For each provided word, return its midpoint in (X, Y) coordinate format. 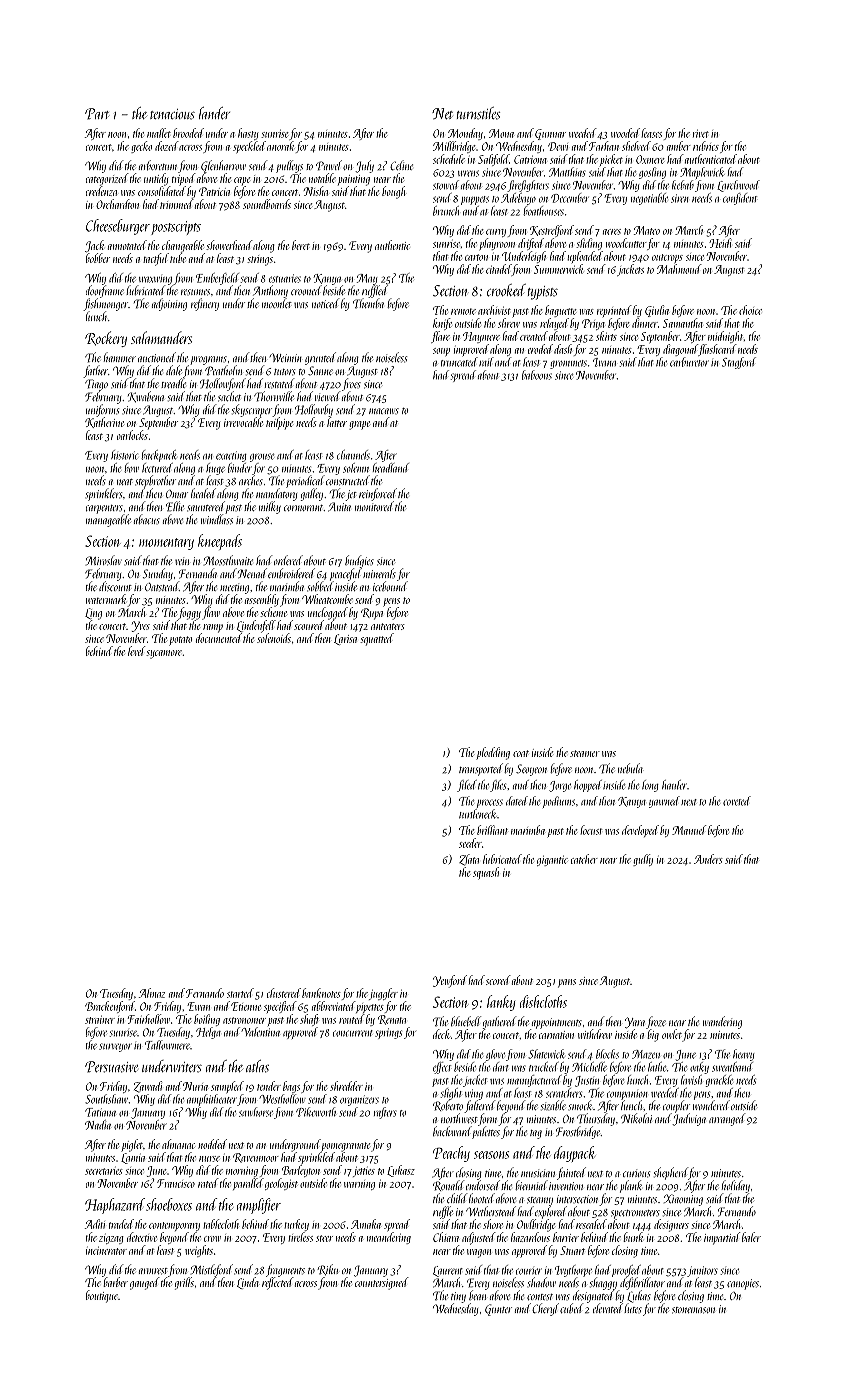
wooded (625, 133)
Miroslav (104, 560)
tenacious (172, 114)
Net (442, 113)
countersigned (382, 1283)
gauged (145, 1283)
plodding (493, 753)
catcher (584, 859)
